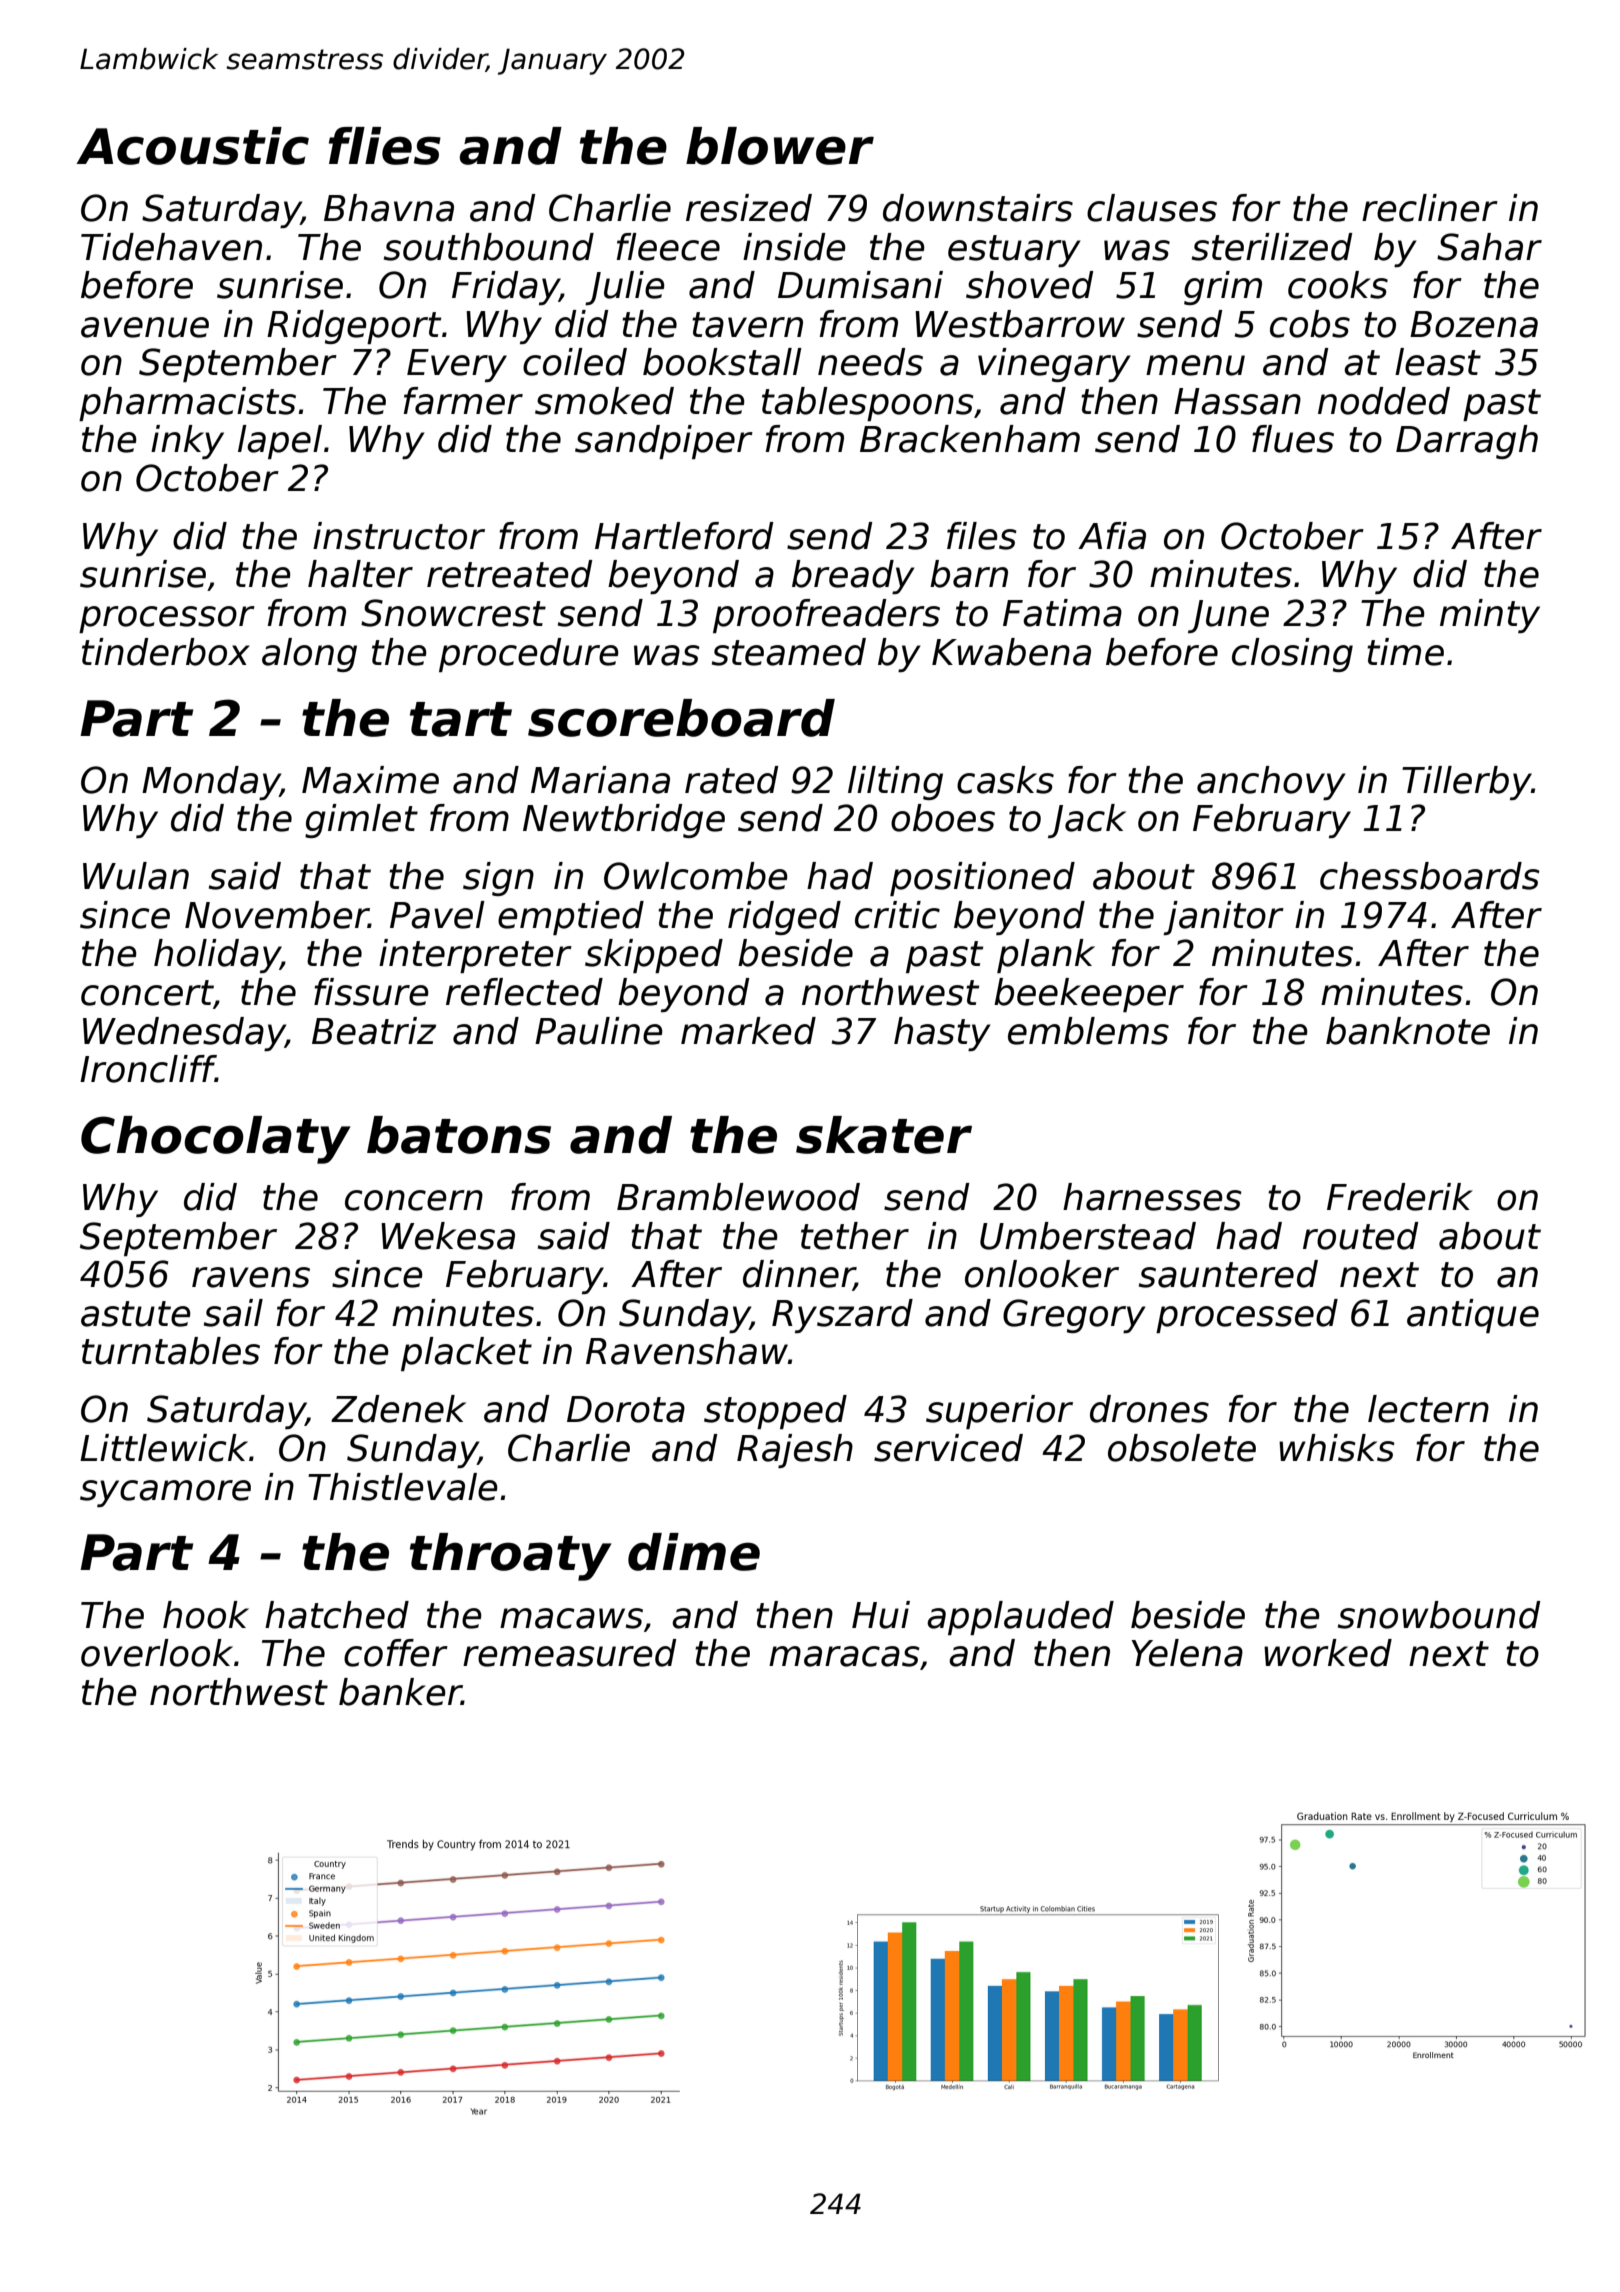 The height and width of the screenshot is (2292, 1620). Describe the element at coordinates (1271, 783) in the screenshot. I see `anchovy` at that location.
